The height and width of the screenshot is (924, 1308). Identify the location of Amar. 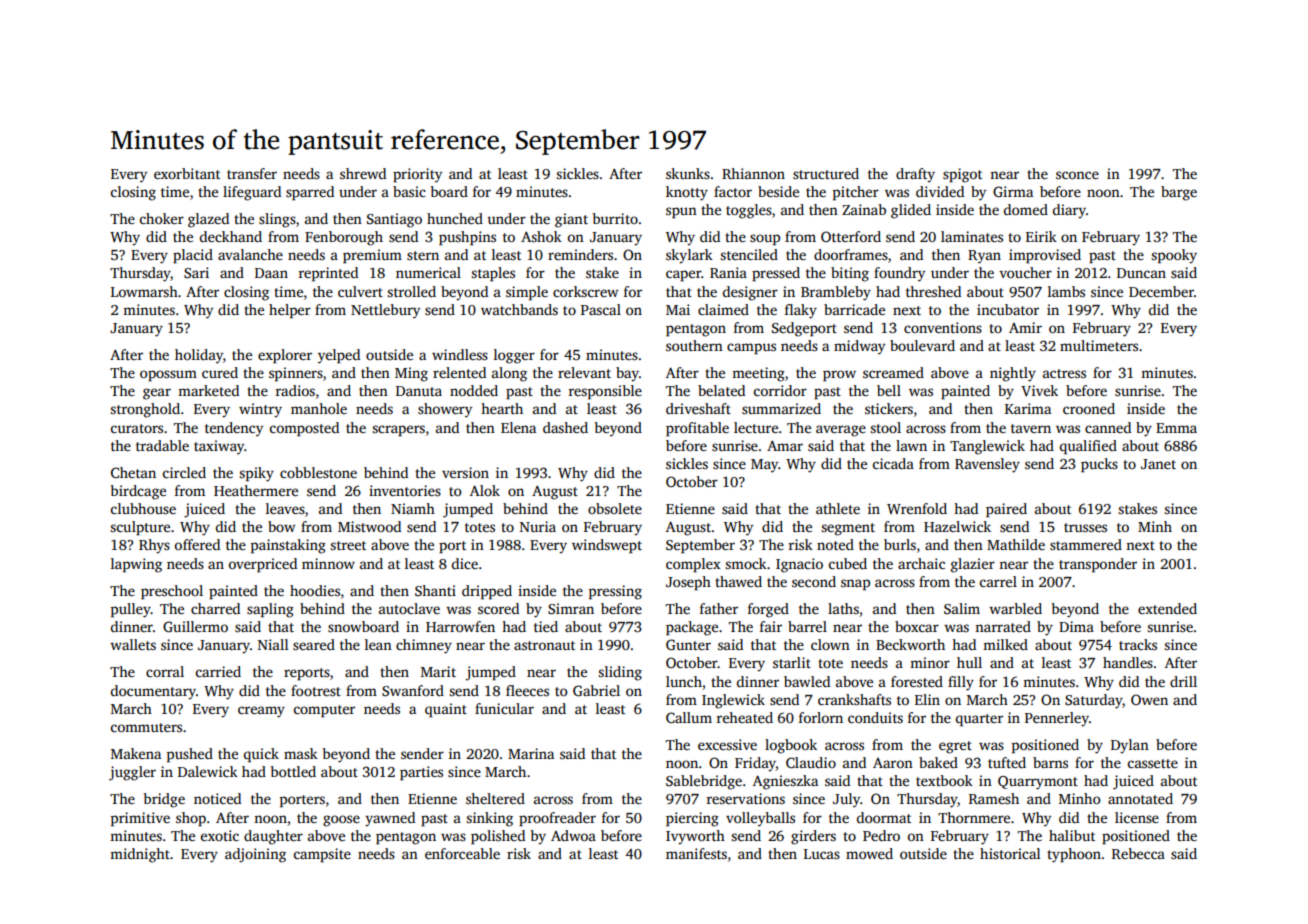
(785, 446).
